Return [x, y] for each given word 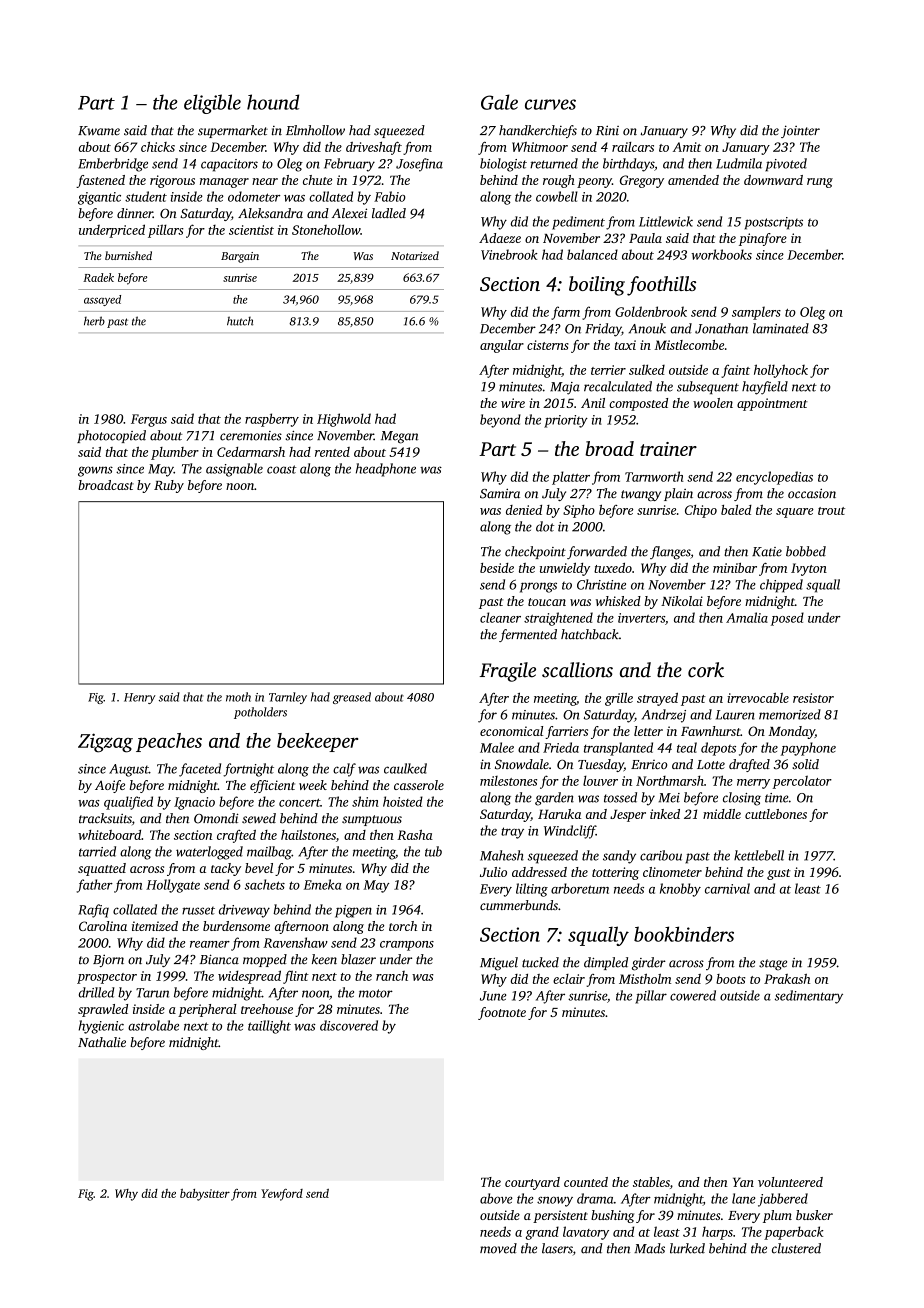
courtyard [532, 1183]
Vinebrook [509, 254]
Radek [98, 277]
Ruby [169, 486]
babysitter [205, 1195]
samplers [756, 313]
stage [773, 965]
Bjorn [108, 960]
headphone [386, 470]
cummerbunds [519, 905]
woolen [713, 403]
